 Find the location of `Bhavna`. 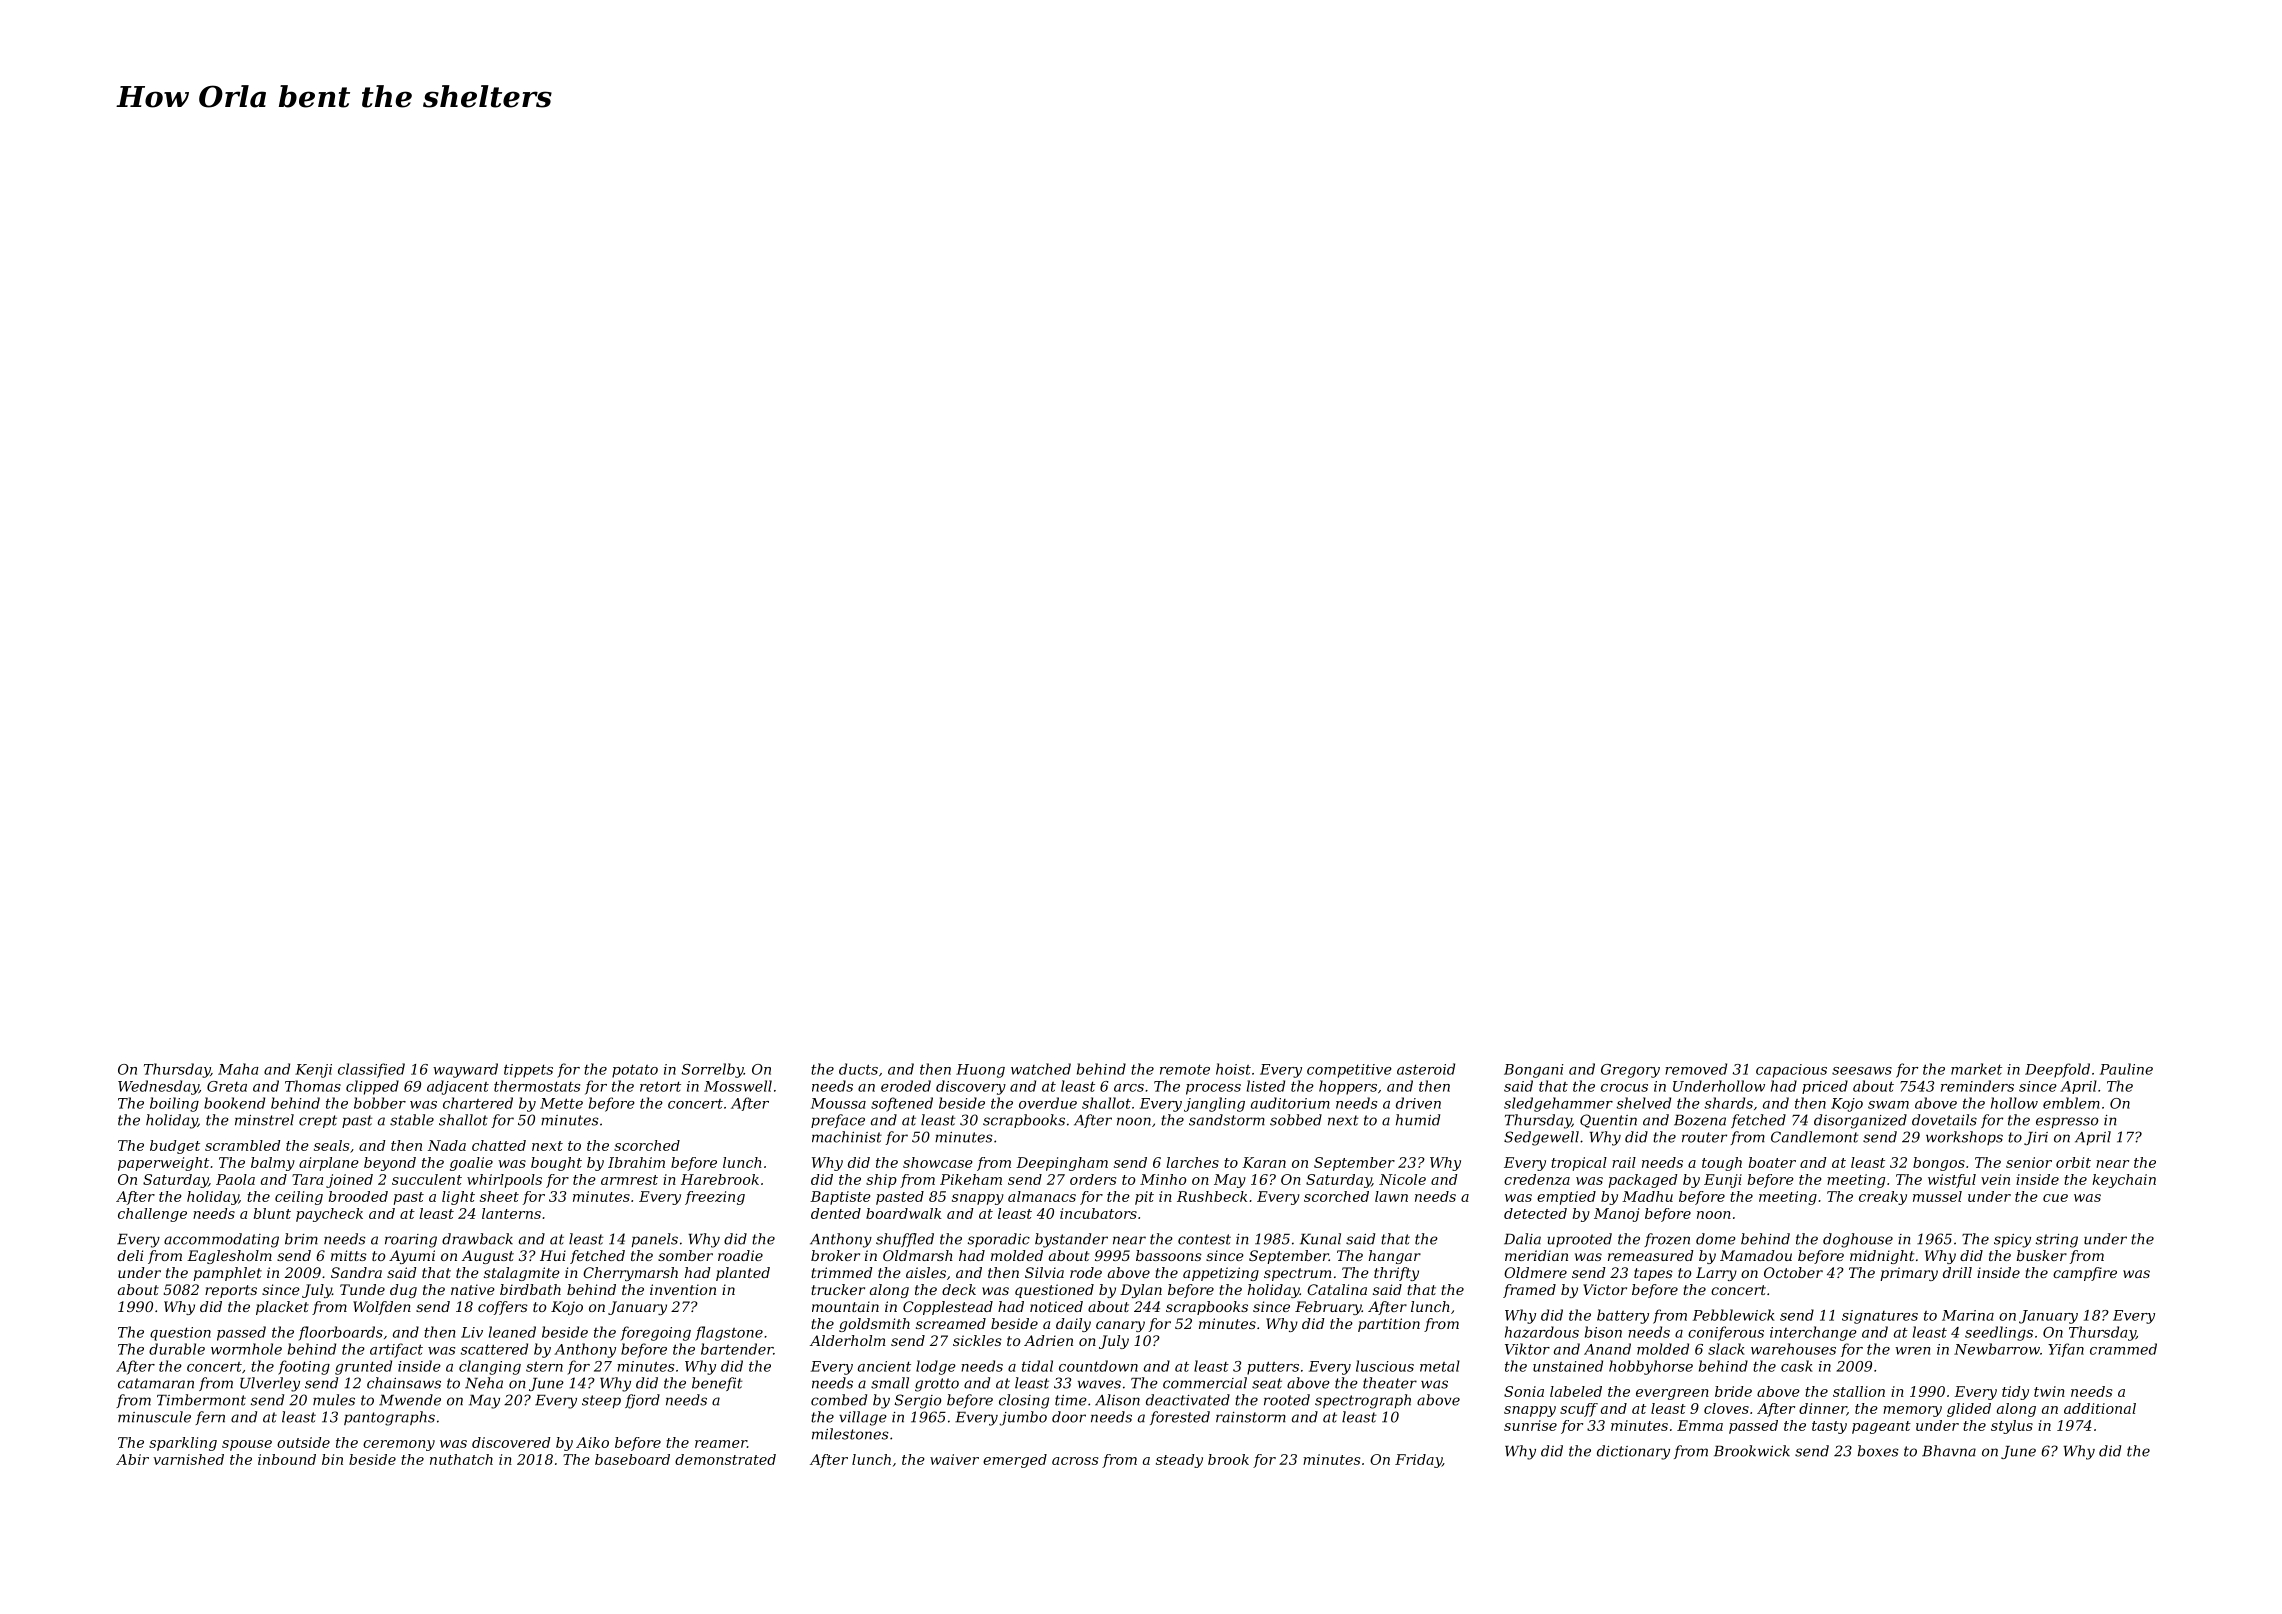

Bhavna is located at coordinates (1949, 1451).
